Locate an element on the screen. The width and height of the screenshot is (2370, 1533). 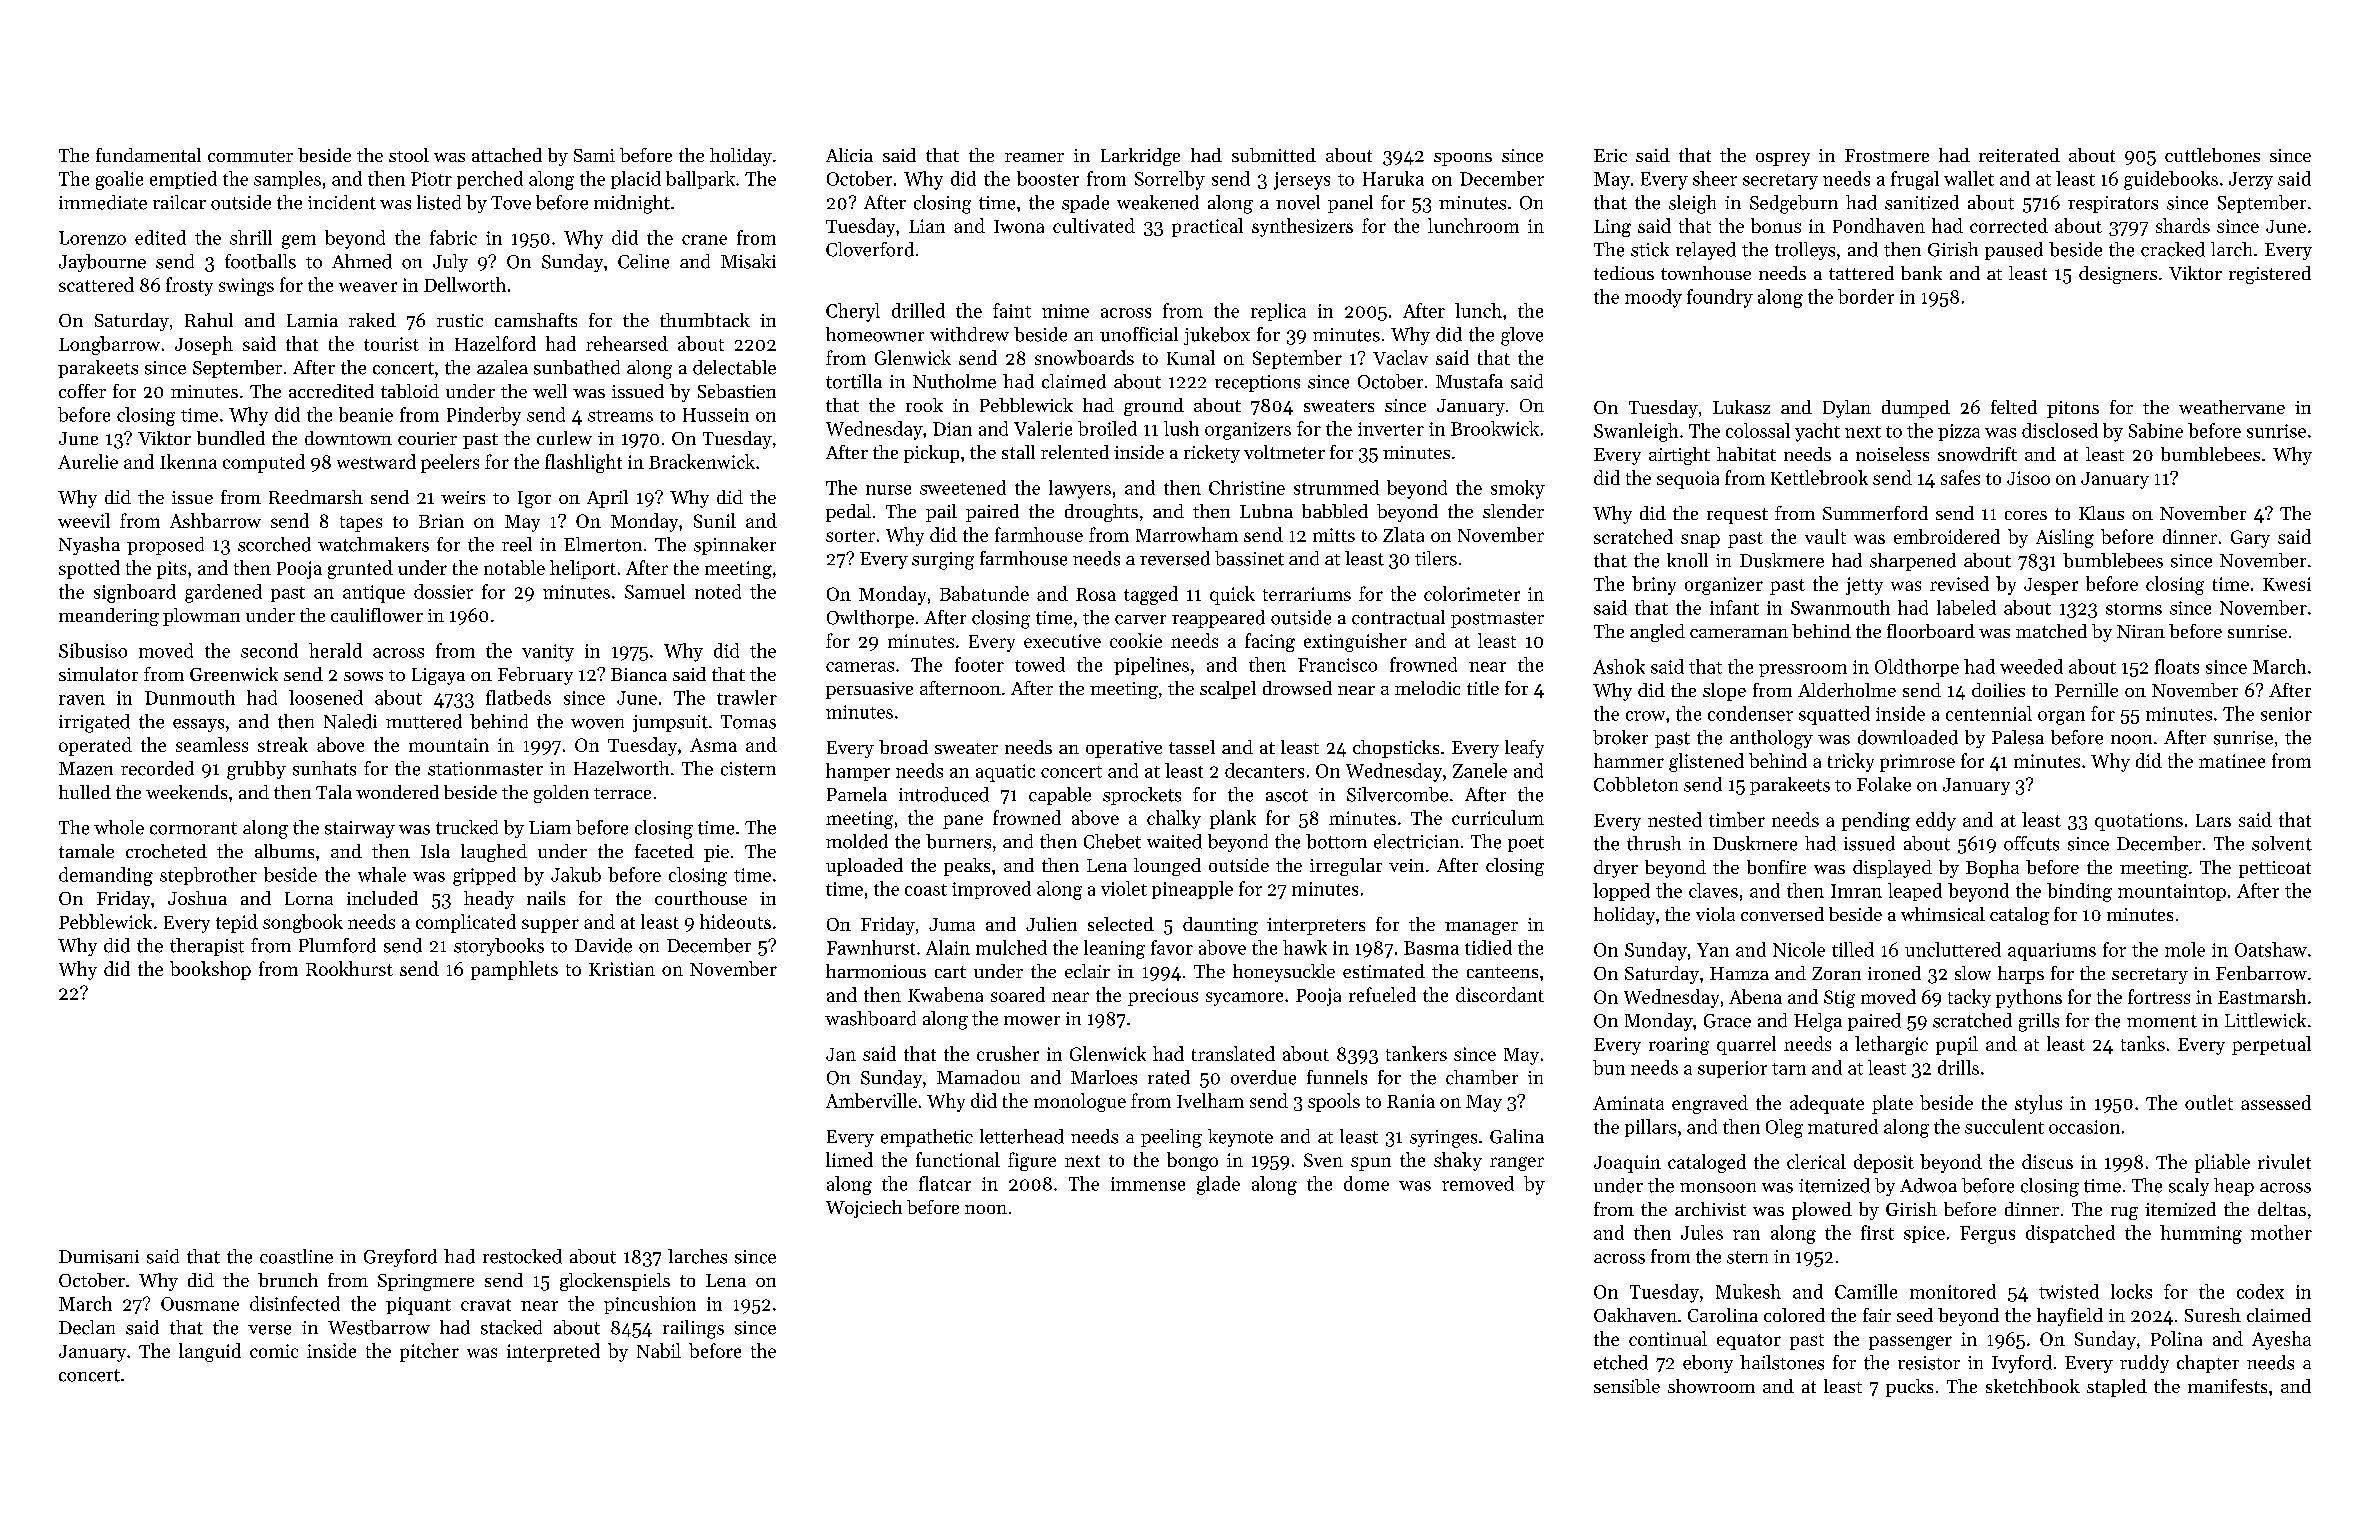
rehearsed is located at coordinates (627, 343).
